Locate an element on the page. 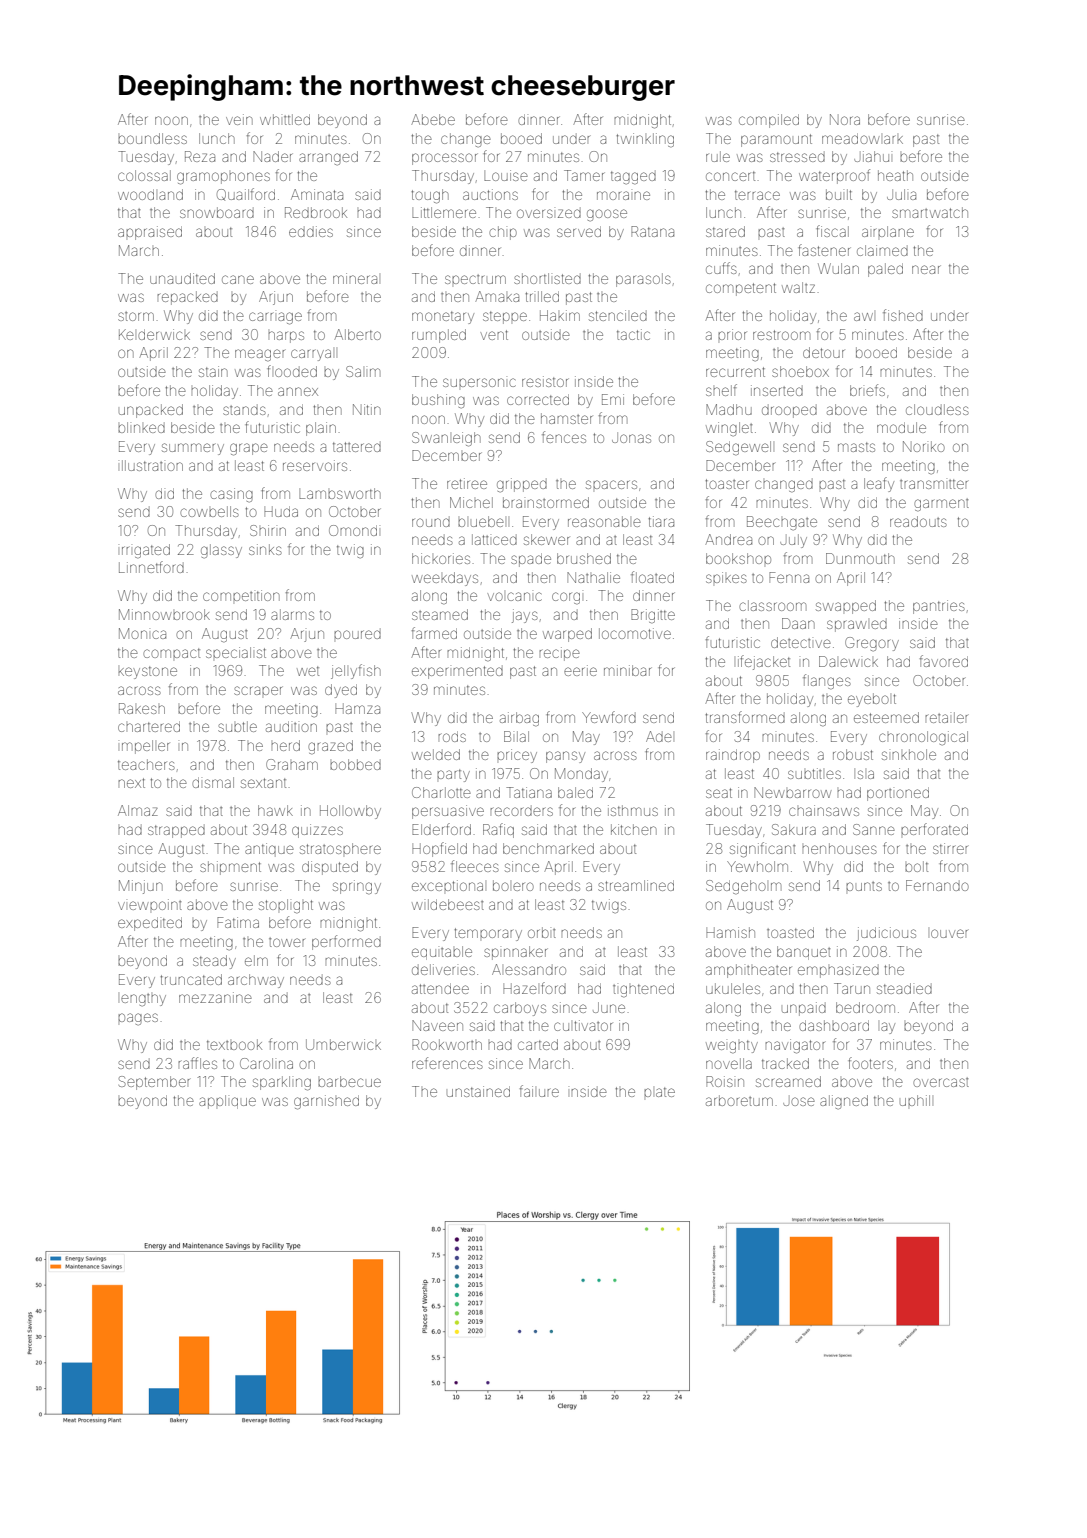 The image size is (1087, 1538). footers is located at coordinates (870, 1063).
